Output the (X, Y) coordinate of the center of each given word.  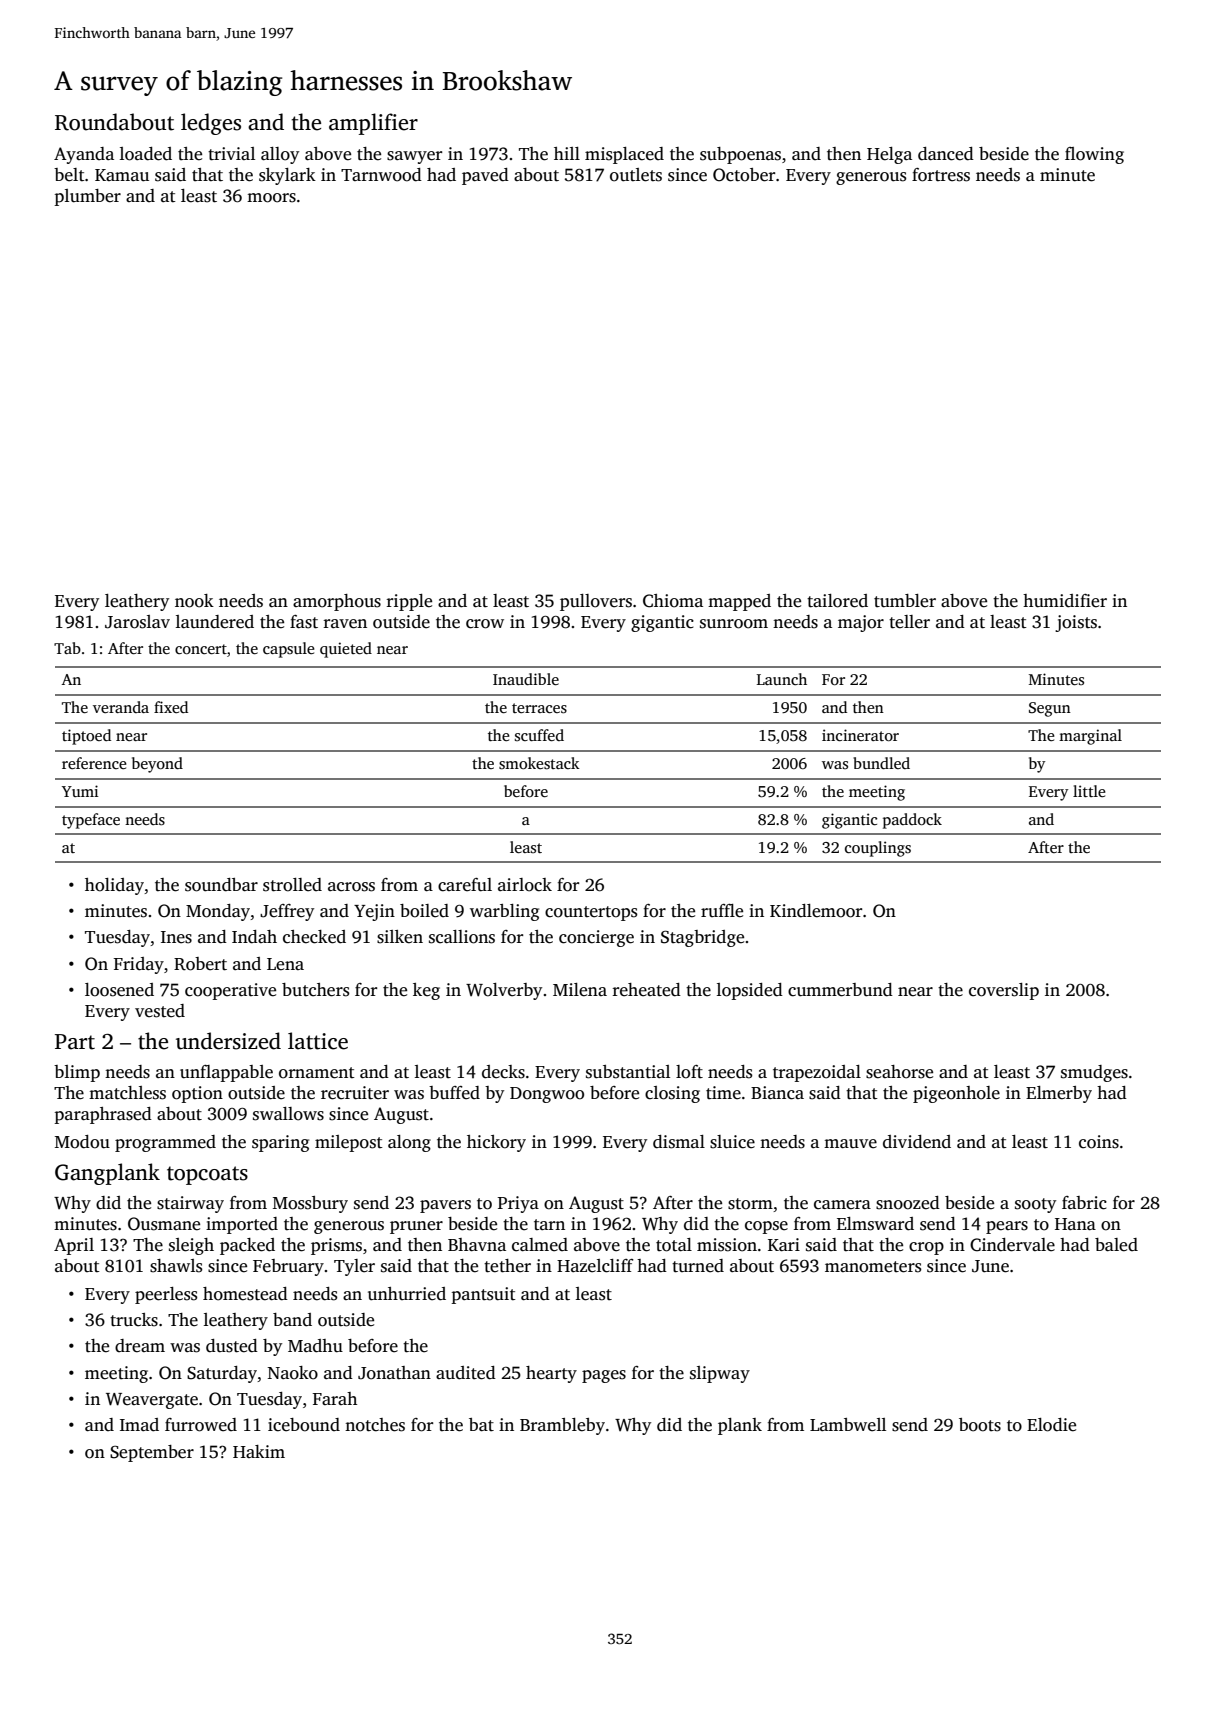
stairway (190, 1204)
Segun (1050, 709)
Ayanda (84, 155)
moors (271, 198)
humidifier (1065, 601)
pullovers (596, 602)
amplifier (373, 124)
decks (503, 1072)
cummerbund (840, 990)
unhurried (407, 1294)
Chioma (673, 601)
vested (160, 1011)
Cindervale (1012, 1245)
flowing (1094, 155)
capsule (288, 650)
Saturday (222, 1374)
